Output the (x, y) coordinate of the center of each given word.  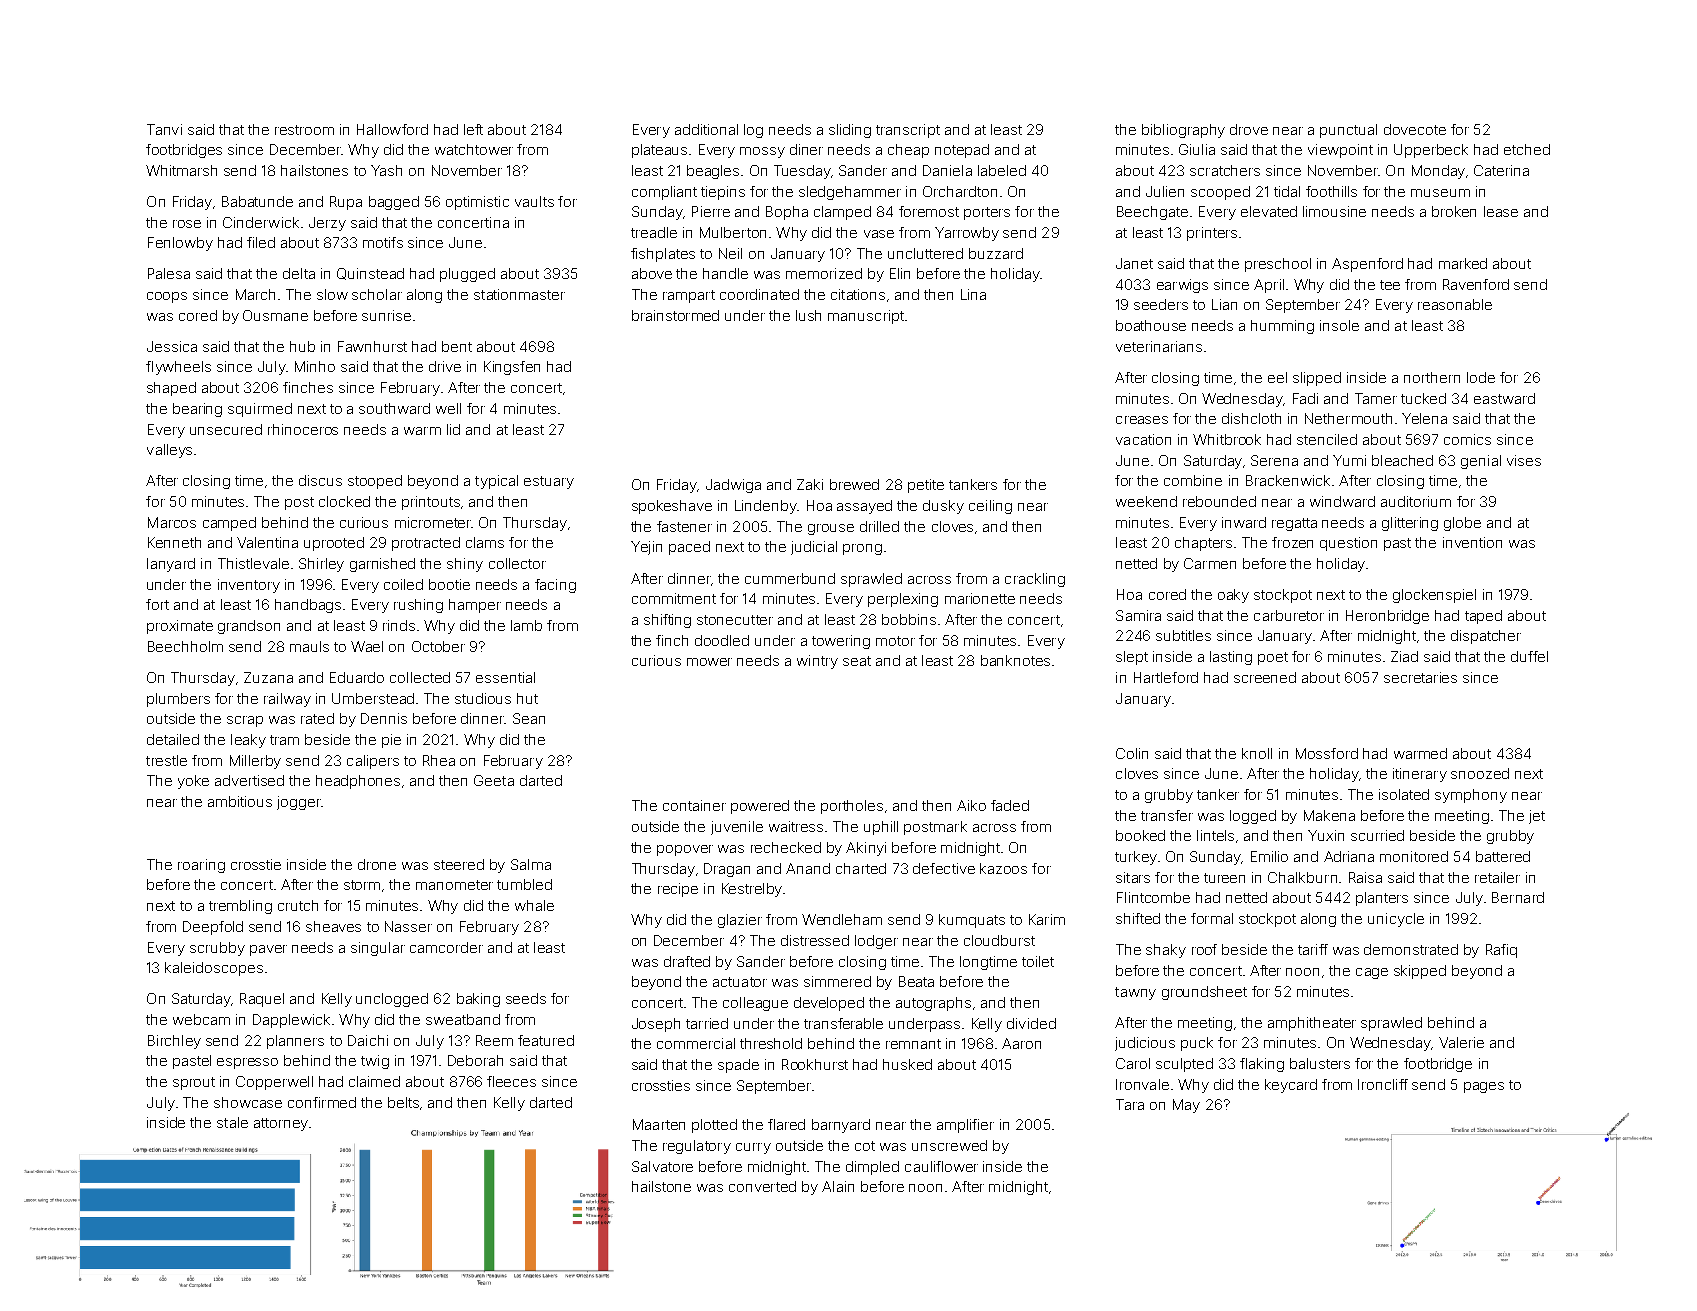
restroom (304, 130)
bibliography (1183, 131)
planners (295, 1042)
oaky (1233, 596)
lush (808, 315)
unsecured (226, 429)
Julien (1165, 191)
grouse (831, 529)
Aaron (1021, 1043)
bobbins (909, 619)
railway (287, 700)
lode (1481, 377)
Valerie (1461, 1042)
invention (1472, 542)
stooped (375, 482)
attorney (281, 1124)
